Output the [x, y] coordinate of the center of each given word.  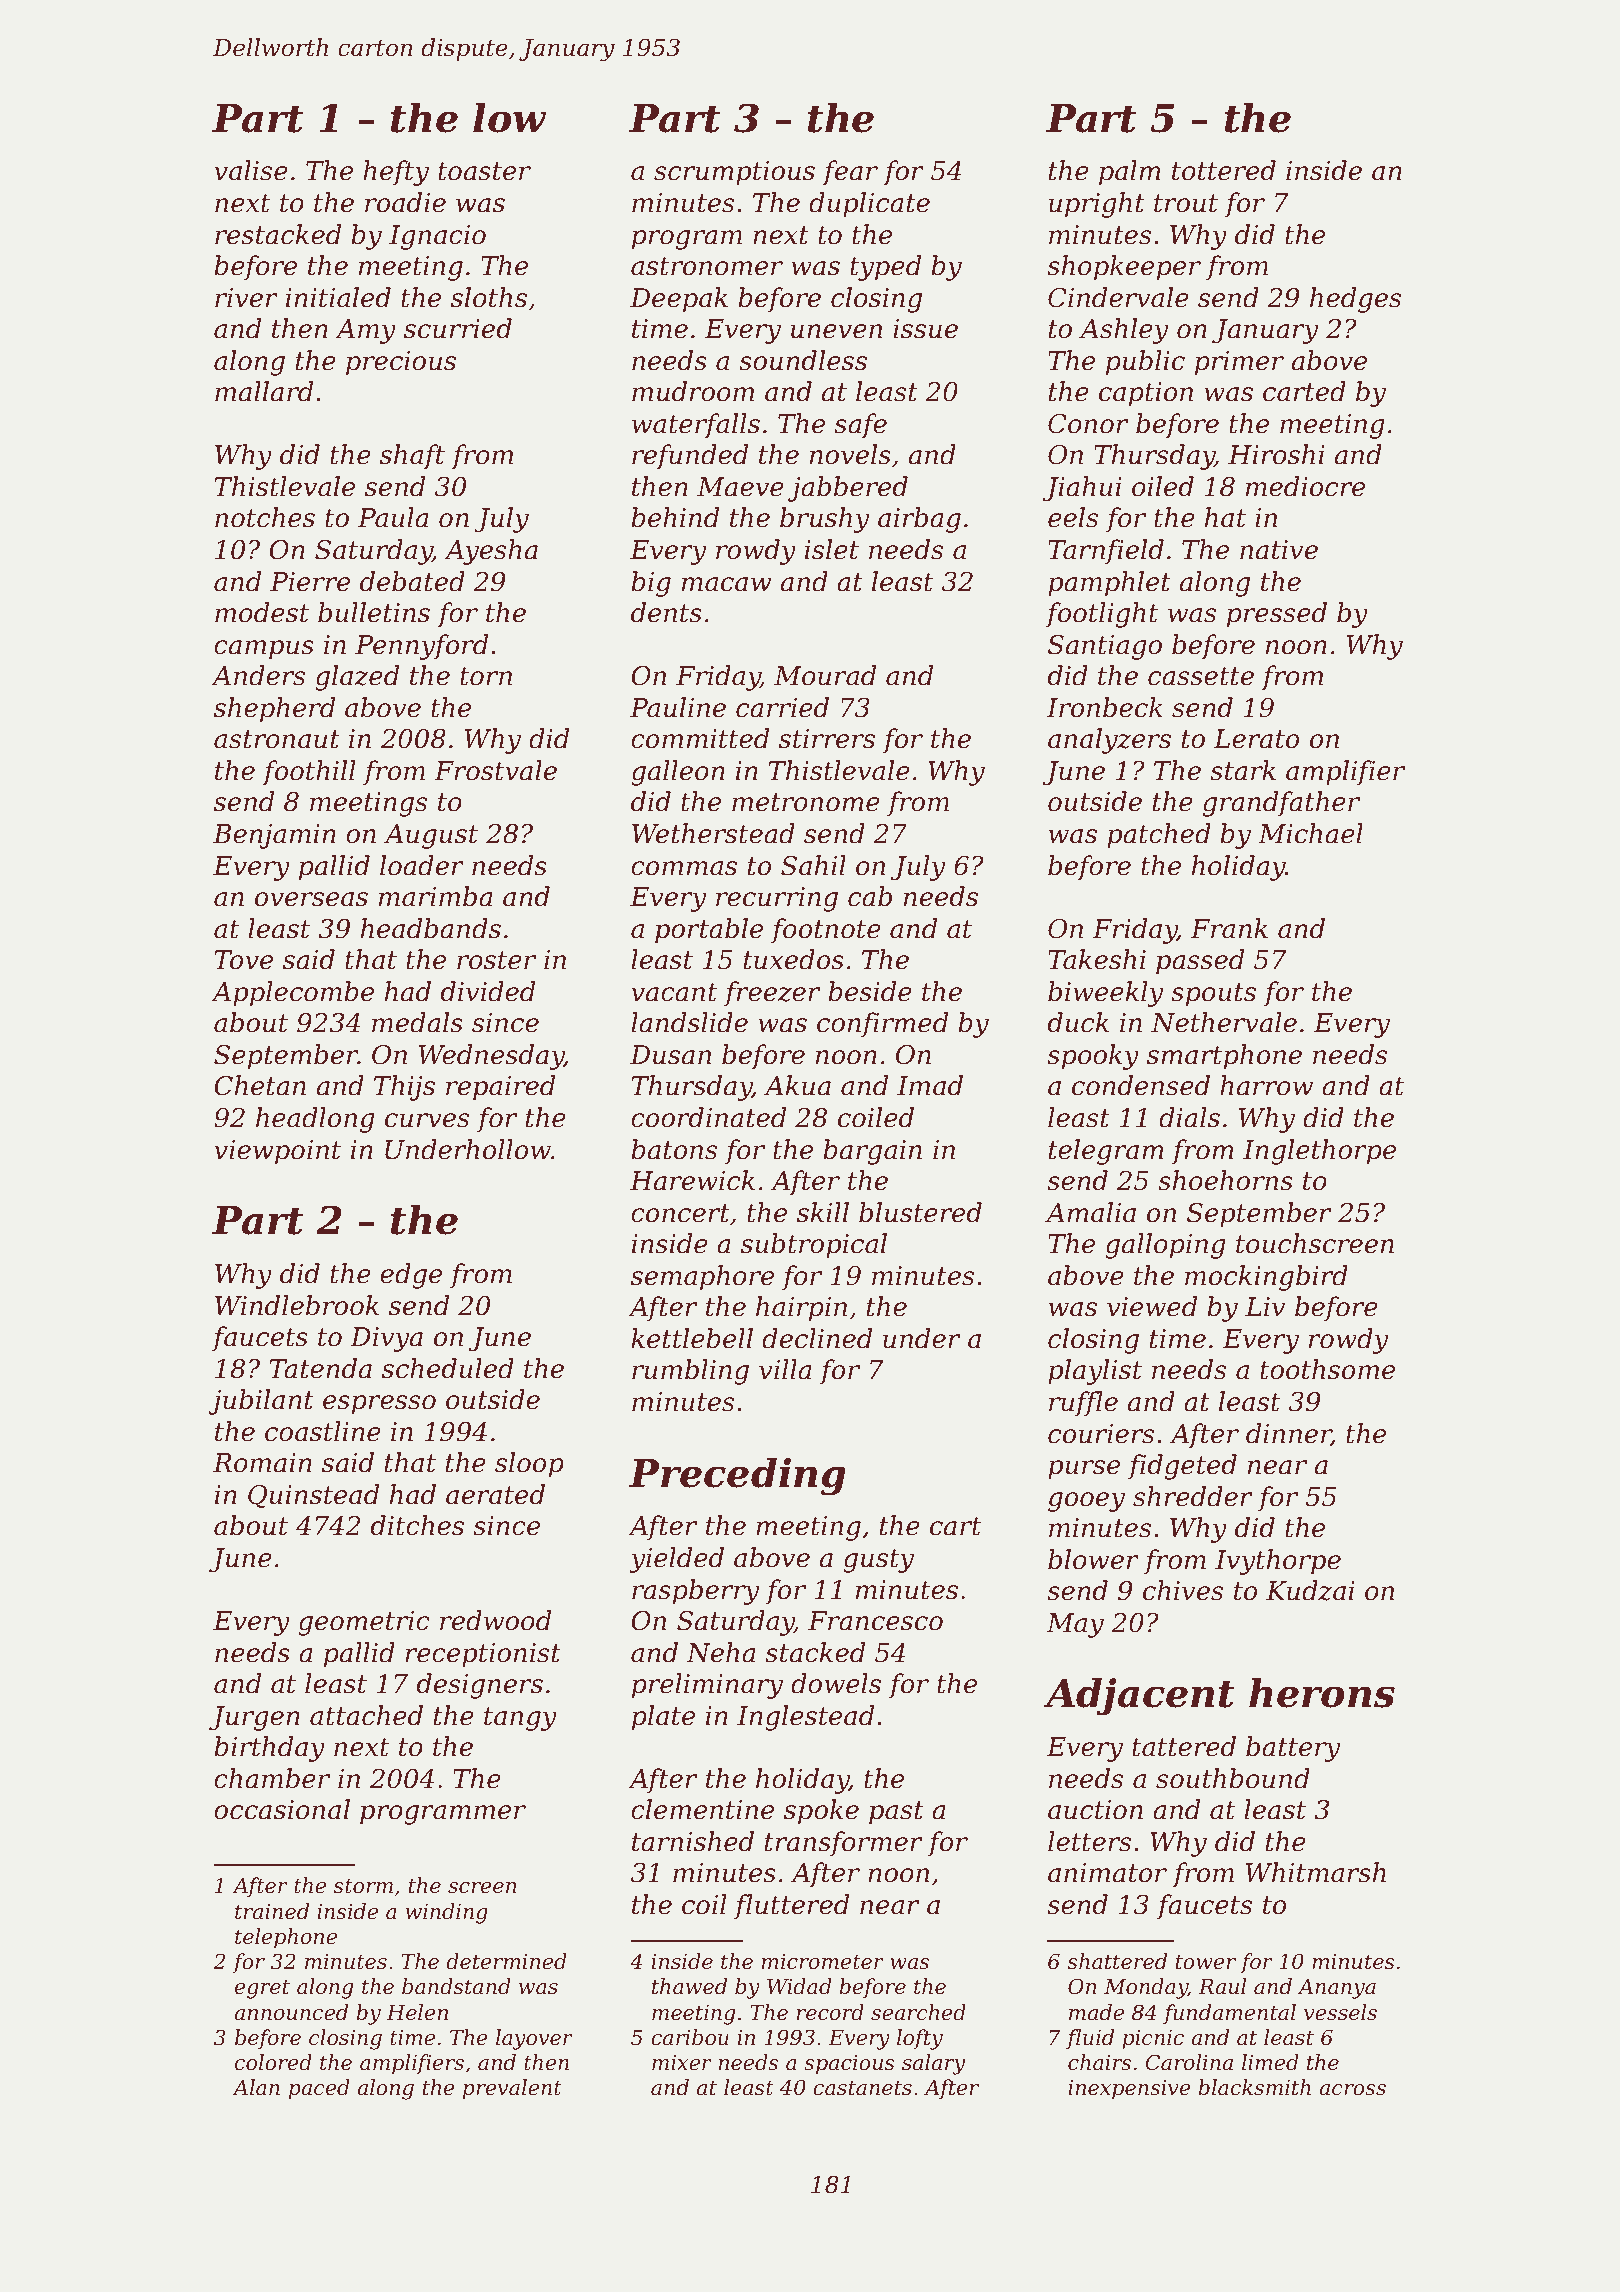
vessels [1340, 2012]
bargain [872, 1152]
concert [680, 1213]
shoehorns [1225, 1180]
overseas [311, 899]
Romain [262, 1463]
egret [262, 1989]
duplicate [869, 205]
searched [918, 2012]
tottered [1224, 170]
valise [251, 170]
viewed [1152, 1306]
